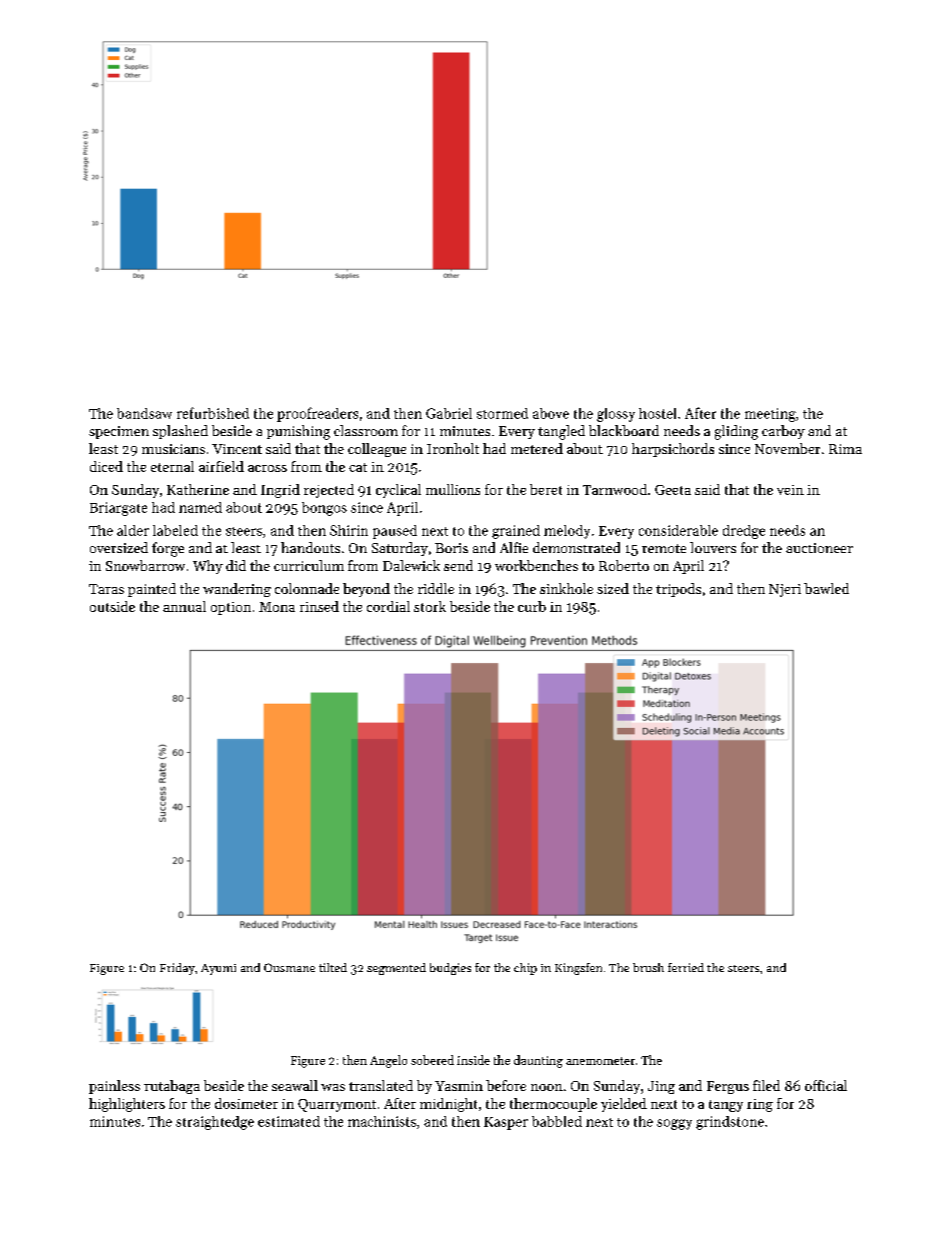  I want to click on segmented, so click(396, 969).
